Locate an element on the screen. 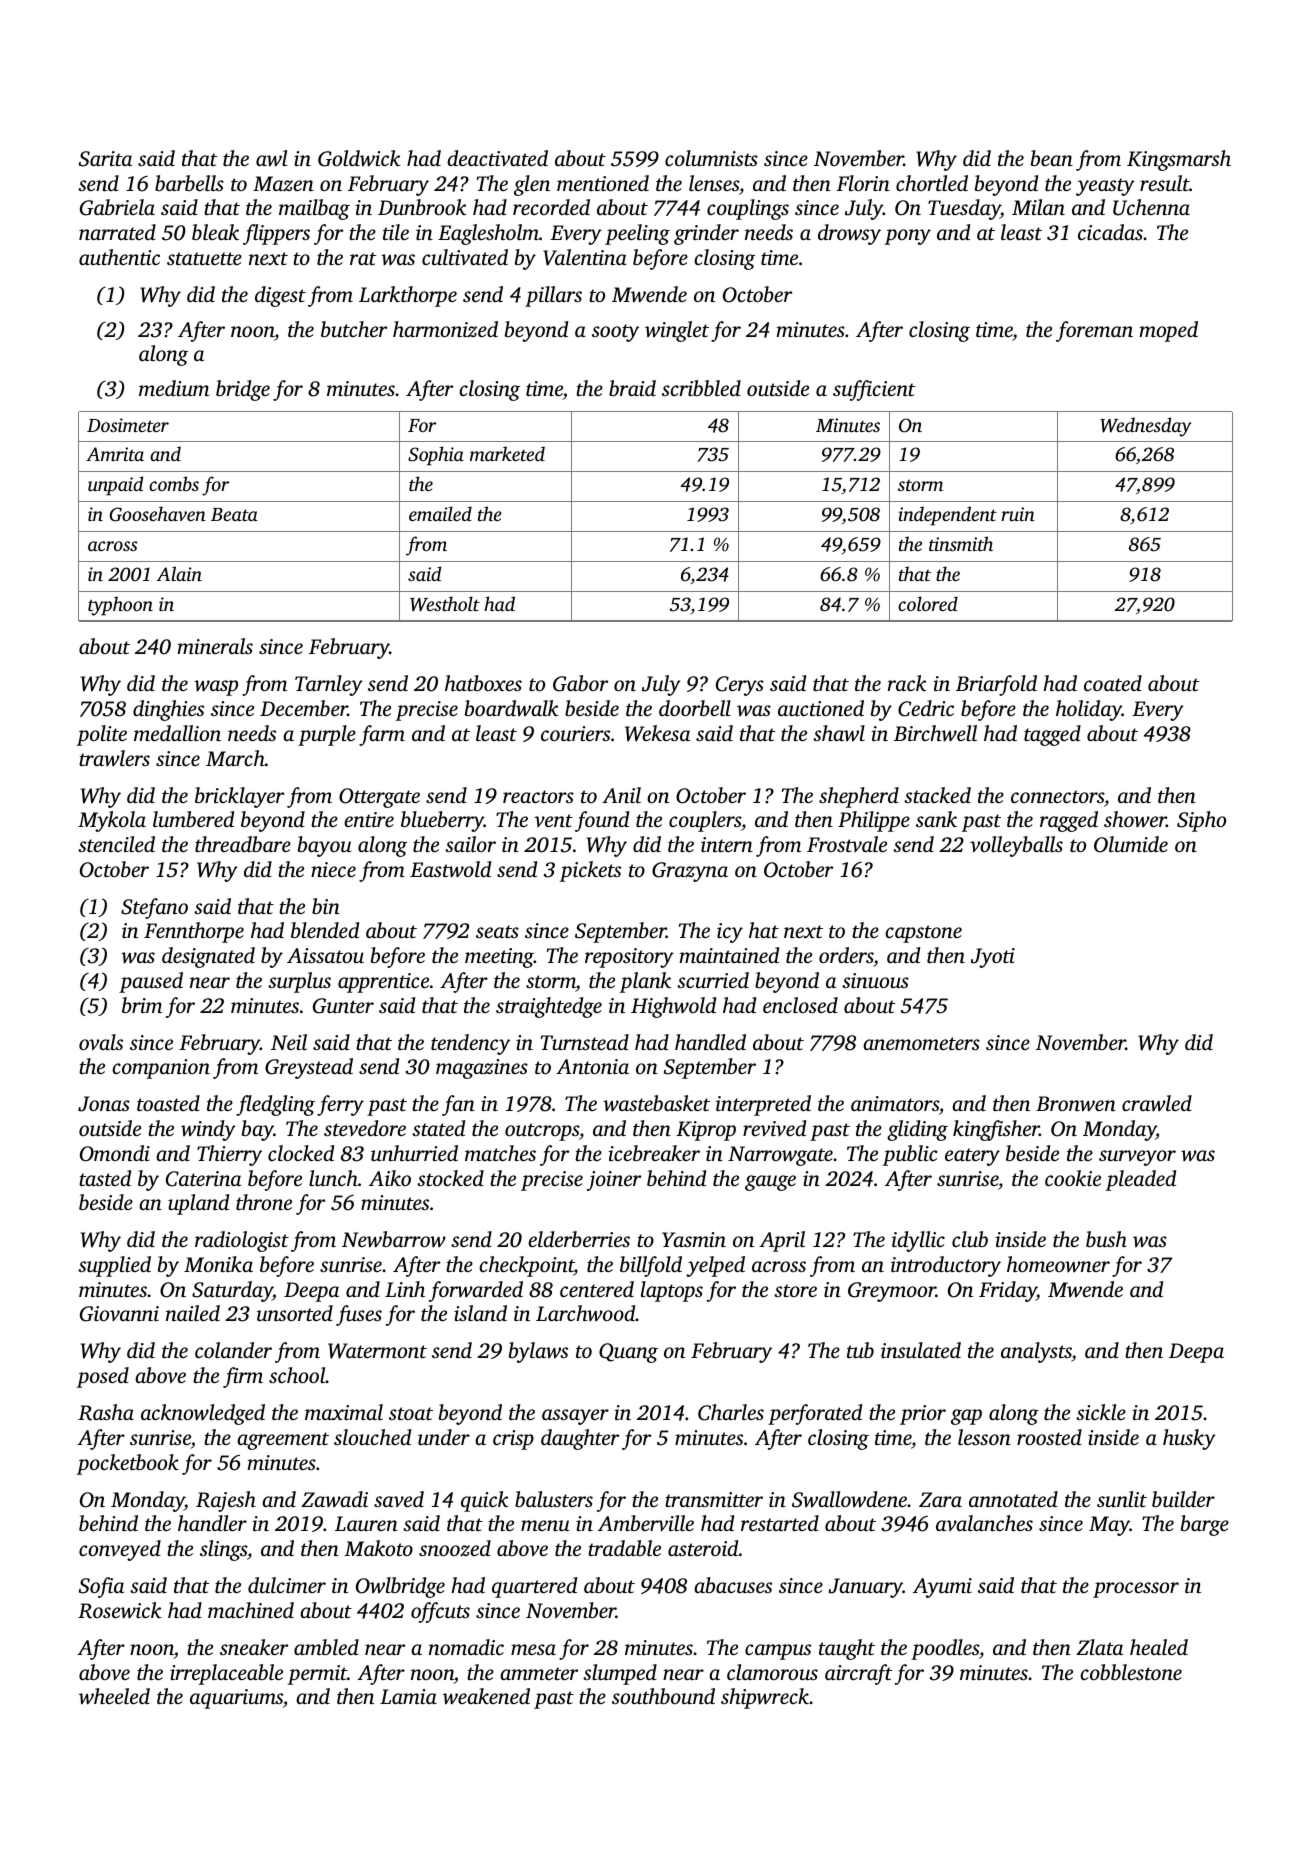  columnists is located at coordinates (711, 158).
